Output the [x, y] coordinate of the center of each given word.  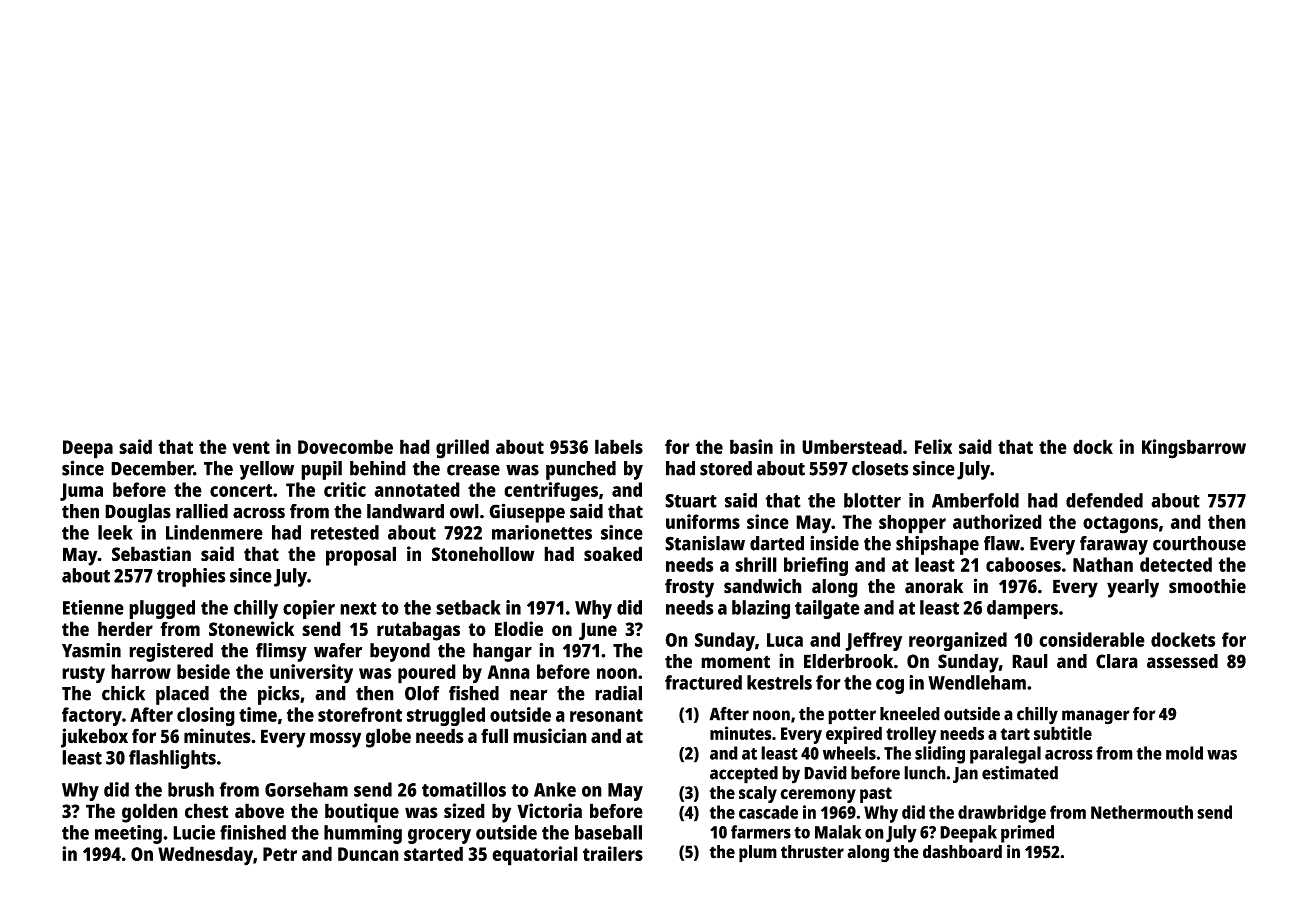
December [152, 468]
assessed [1182, 661]
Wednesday [205, 856]
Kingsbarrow [1194, 449]
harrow [141, 671]
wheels [849, 753]
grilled [462, 449]
